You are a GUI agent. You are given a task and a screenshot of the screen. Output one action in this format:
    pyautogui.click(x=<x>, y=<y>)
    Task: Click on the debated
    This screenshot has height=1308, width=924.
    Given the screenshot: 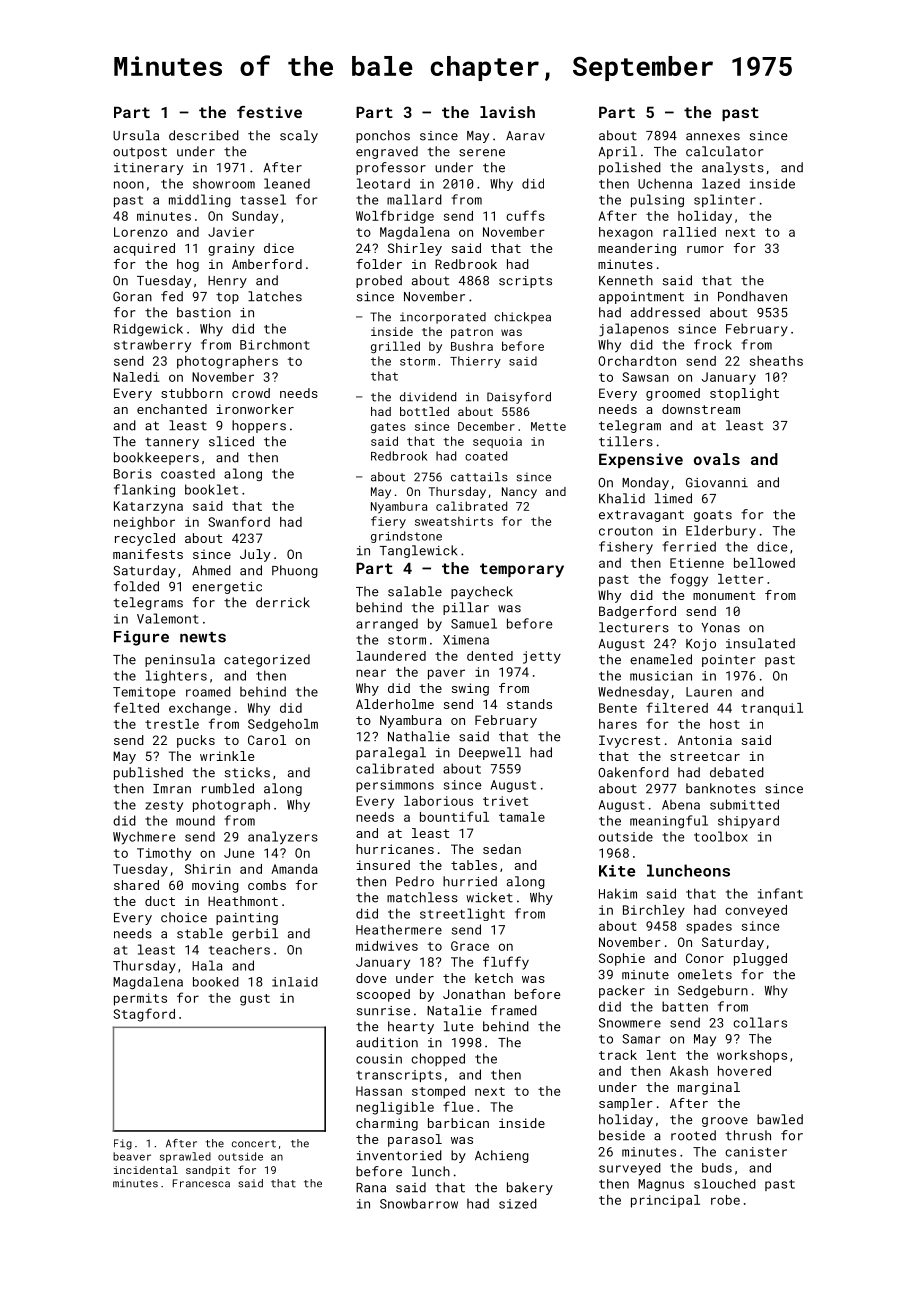 What is the action you would take?
    pyautogui.click(x=737, y=772)
